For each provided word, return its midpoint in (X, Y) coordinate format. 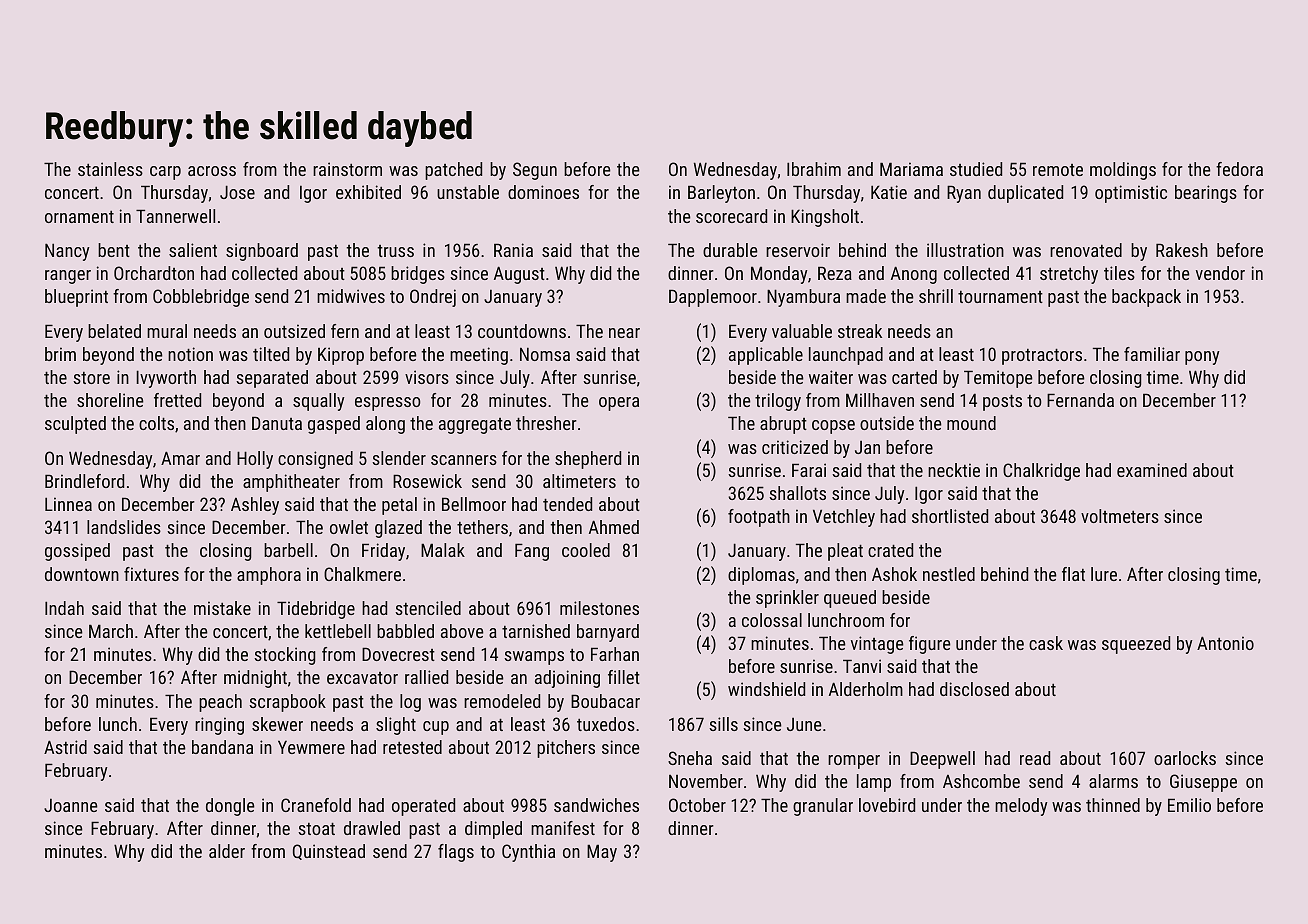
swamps (534, 658)
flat (1073, 574)
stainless (110, 169)
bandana (222, 747)
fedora (1239, 169)
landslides (124, 527)
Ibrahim (814, 169)
